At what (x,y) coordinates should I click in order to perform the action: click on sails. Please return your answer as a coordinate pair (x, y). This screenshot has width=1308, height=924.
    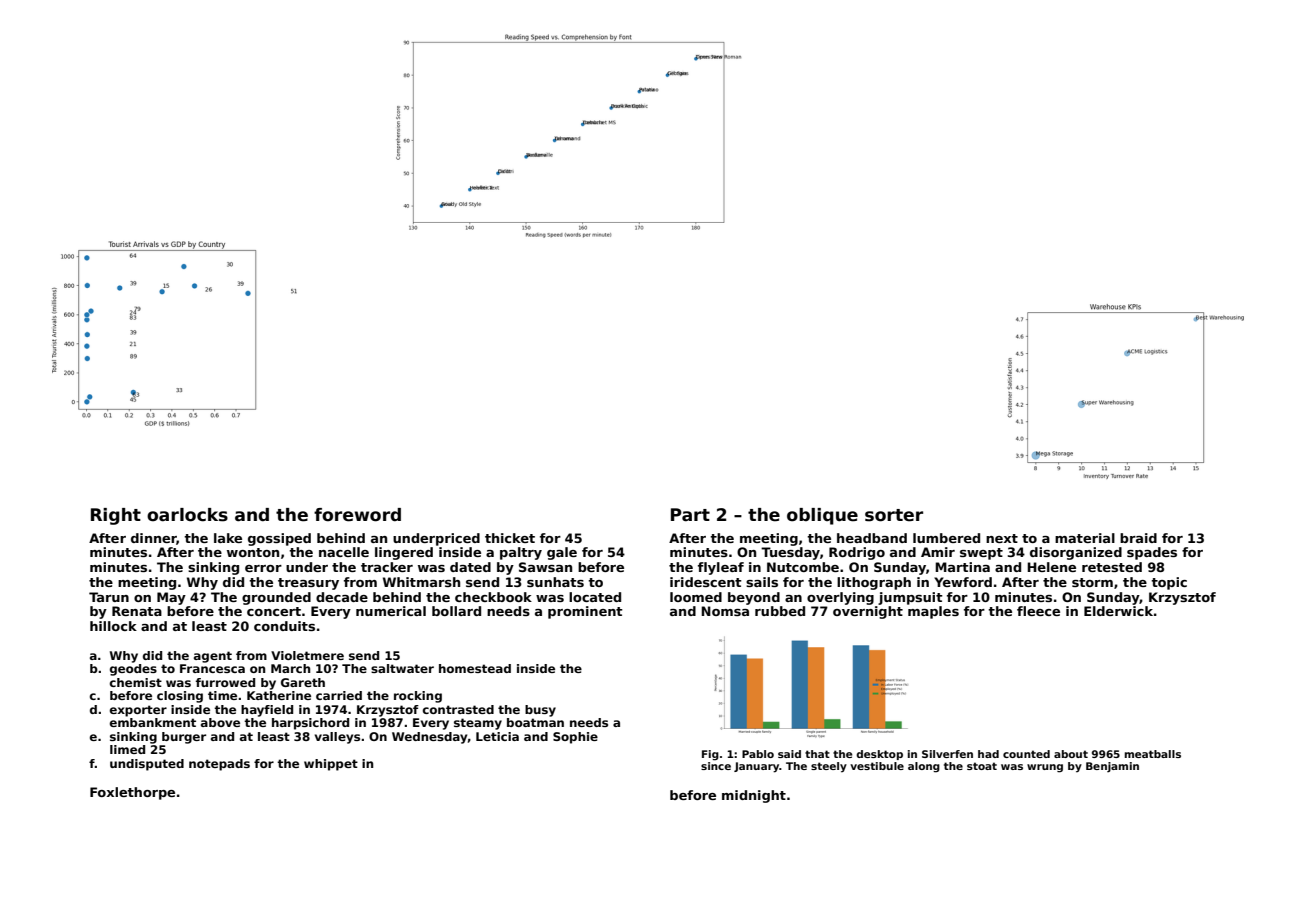
    Looking at the image, I should click on (762, 582).
